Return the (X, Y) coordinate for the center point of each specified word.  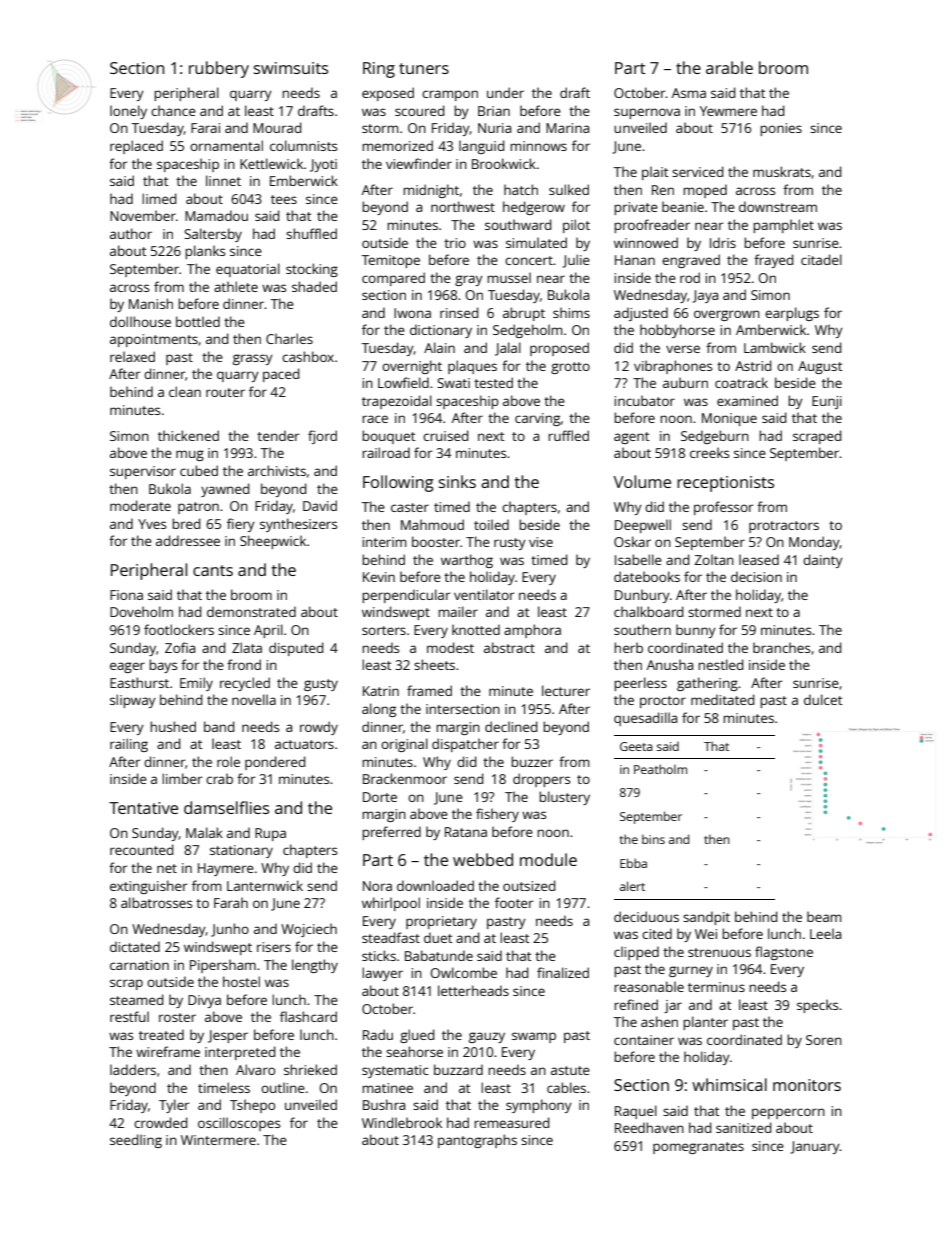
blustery (564, 798)
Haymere (226, 869)
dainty (823, 561)
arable (729, 67)
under (505, 92)
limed (159, 198)
